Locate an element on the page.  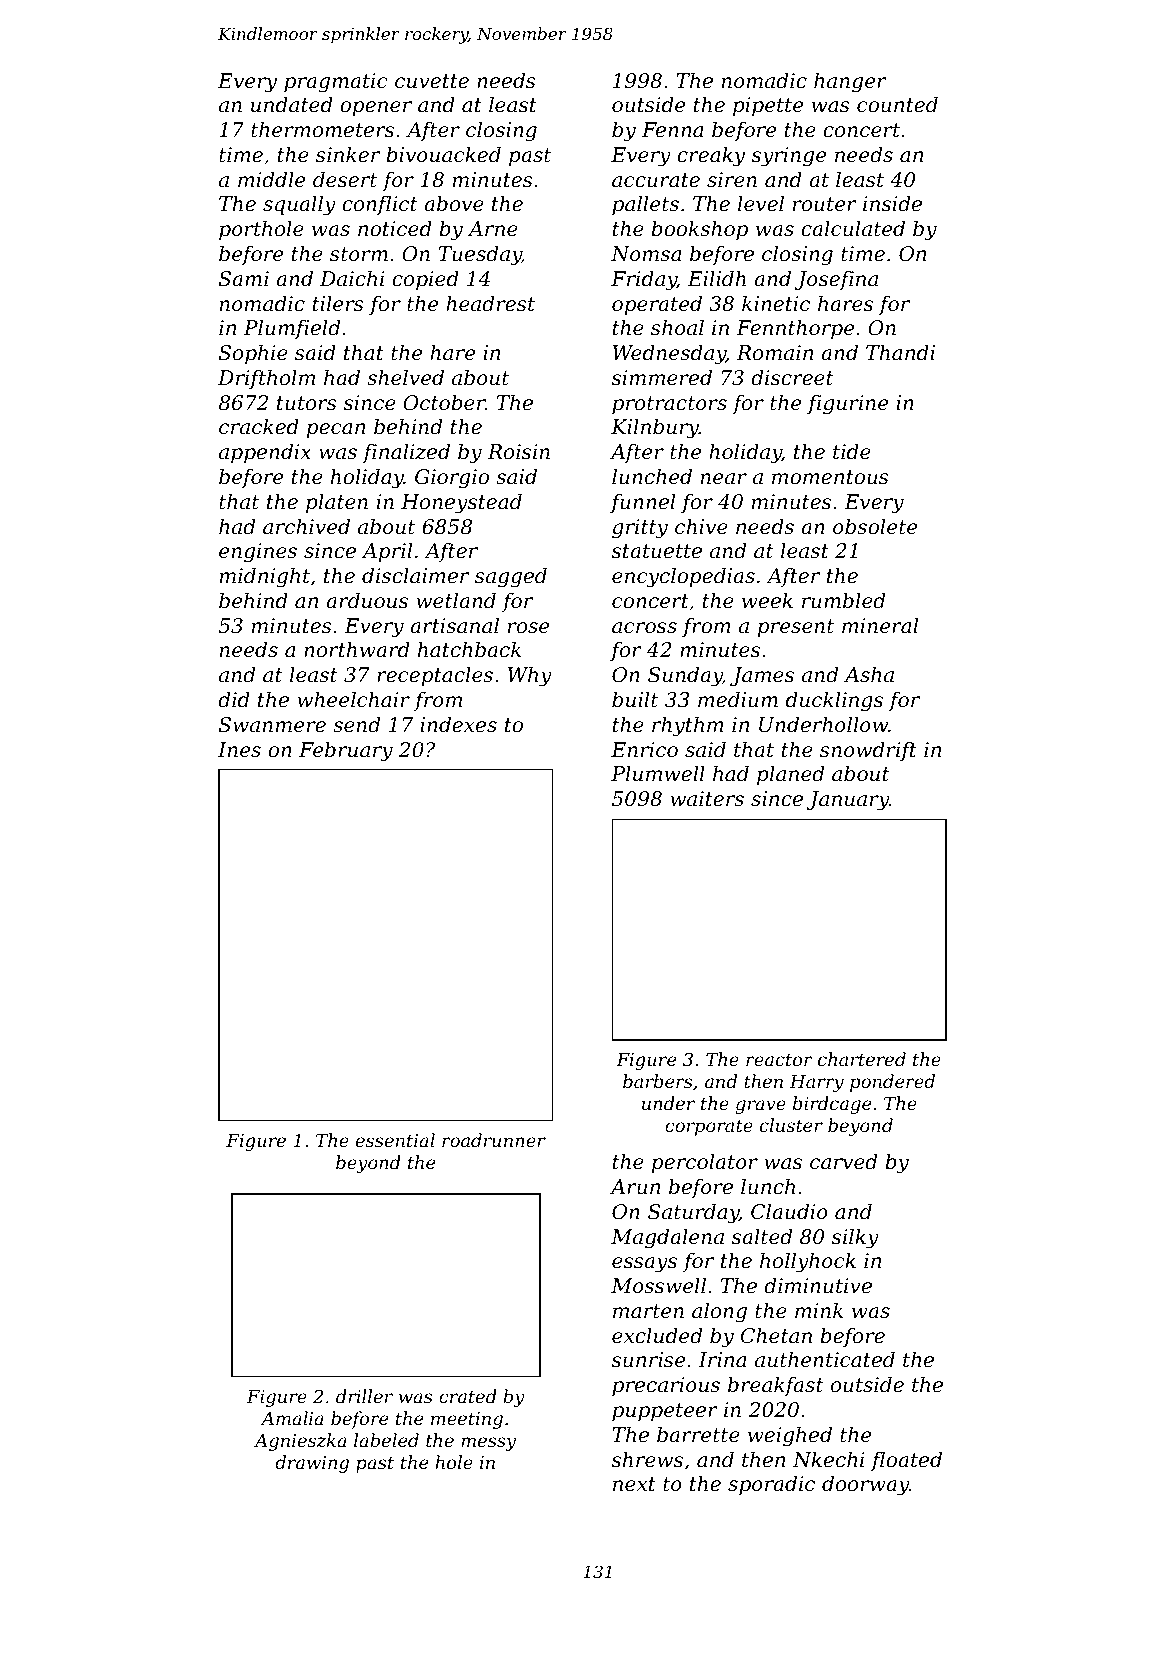
creaky is located at coordinates (711, 156).
